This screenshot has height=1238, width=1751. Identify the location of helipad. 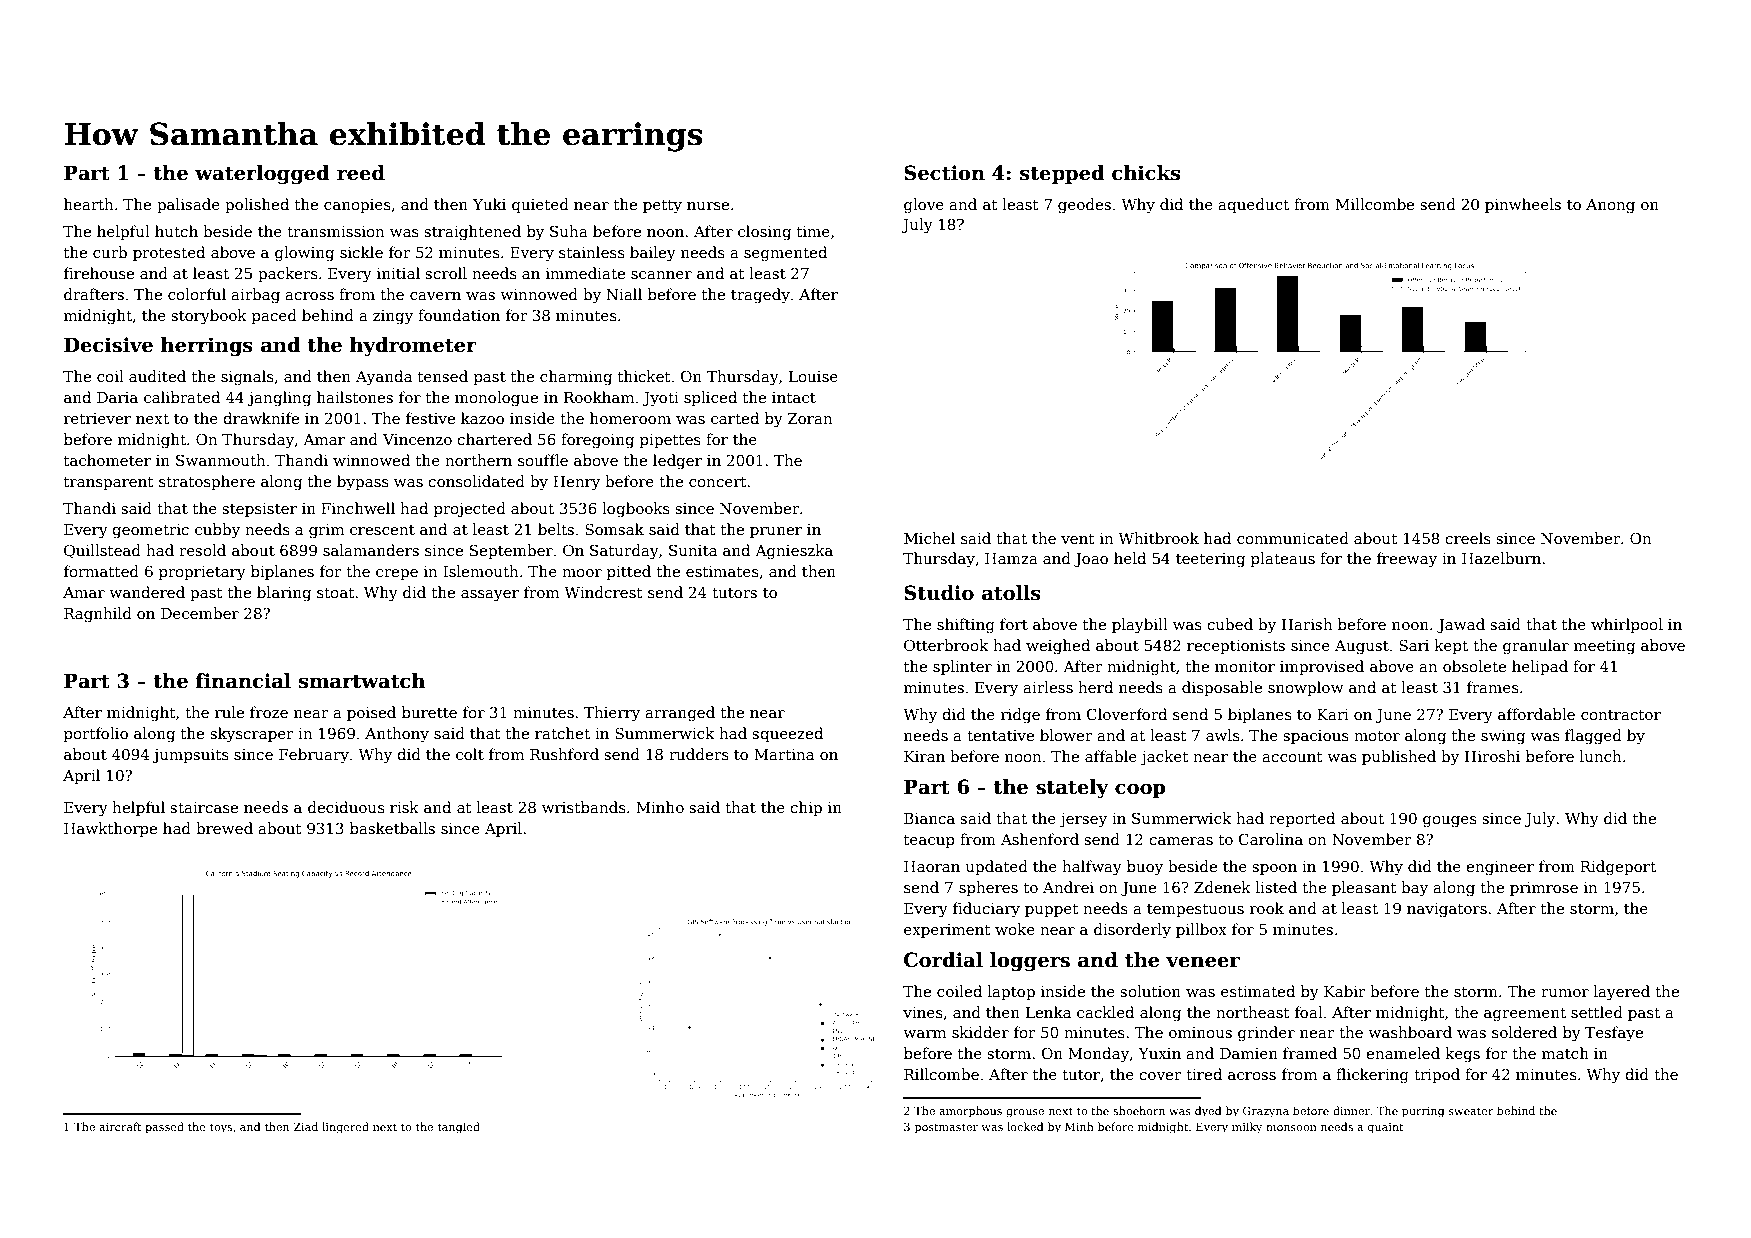
(1540, 667).
